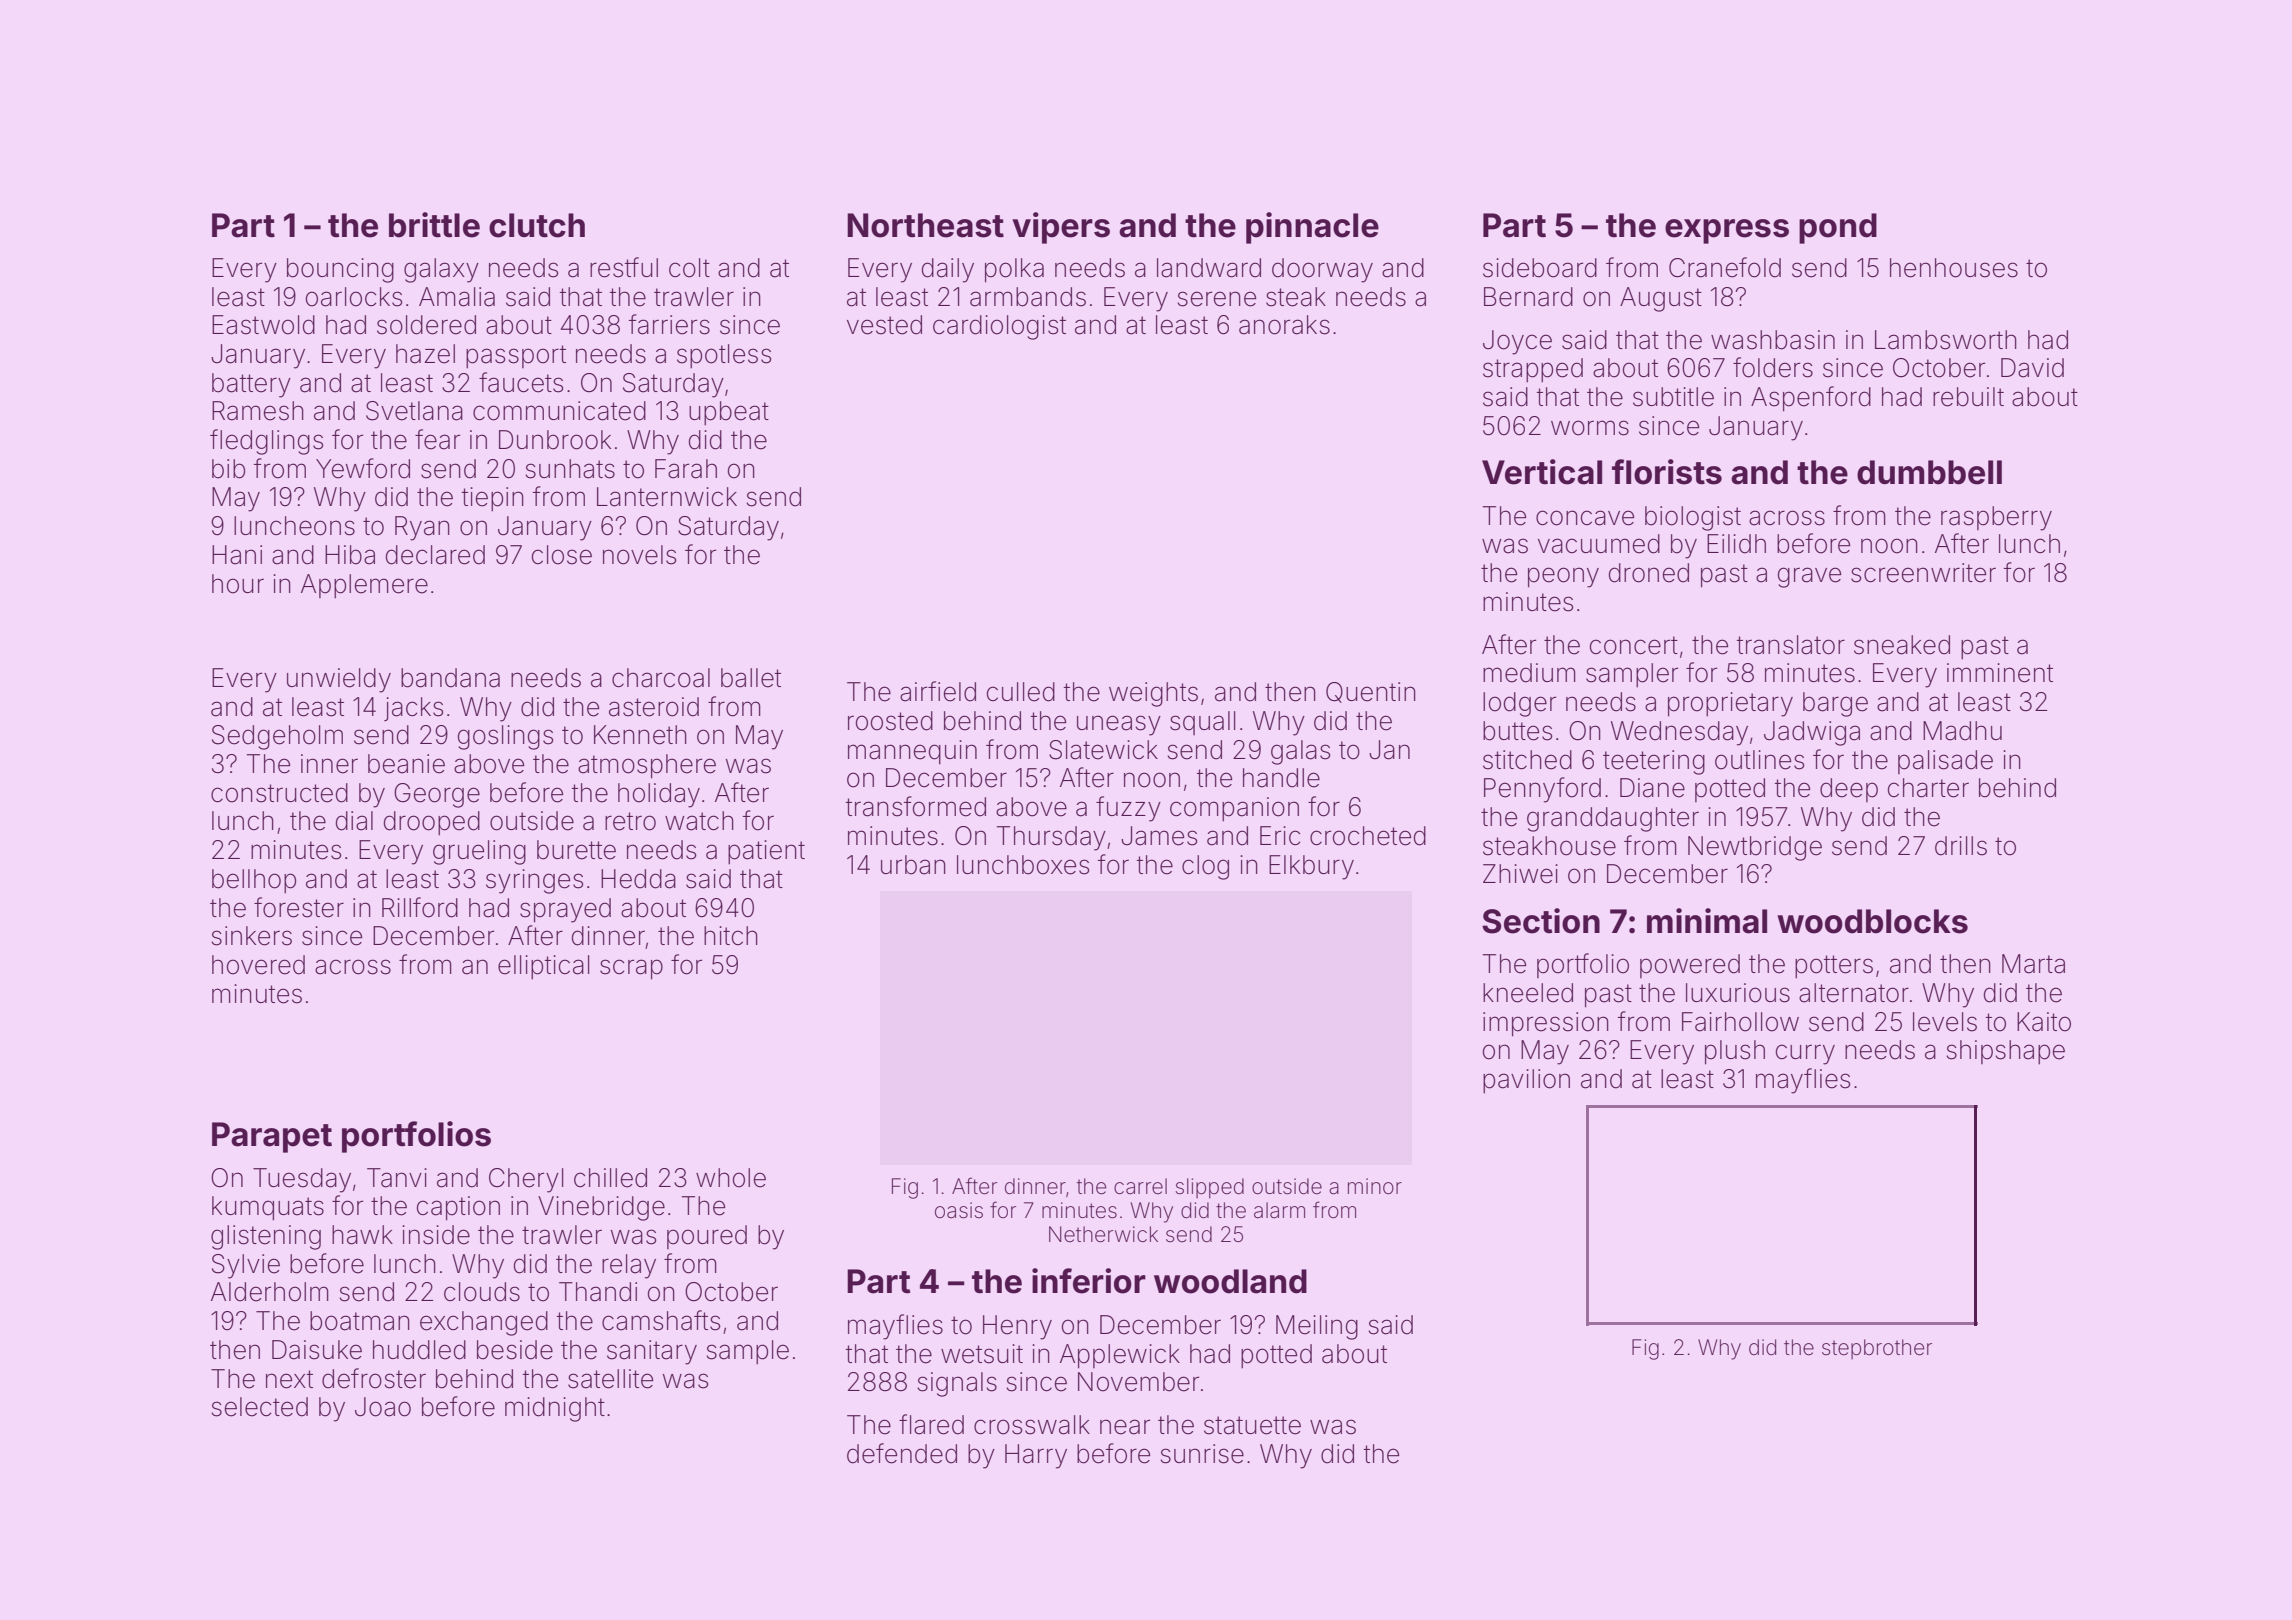  What do you see at coordinates (1996, 518) in the document?
I see `raspberry` at bounding box center [1996, 518].
